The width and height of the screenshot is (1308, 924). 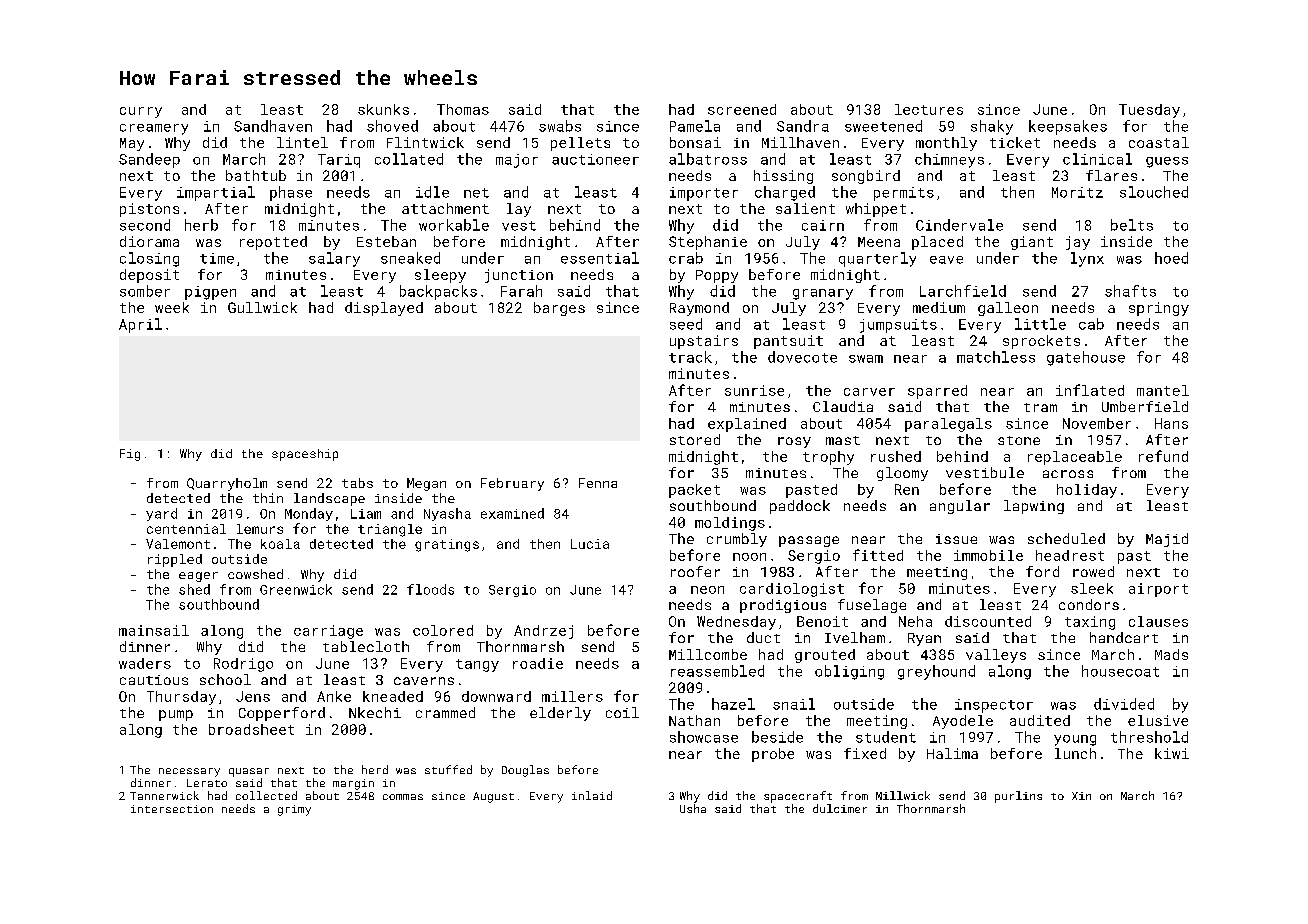 What do you see at coordinates (939, 307) in the screenshot?
I see `medium` at bounding box center [939, 307].
